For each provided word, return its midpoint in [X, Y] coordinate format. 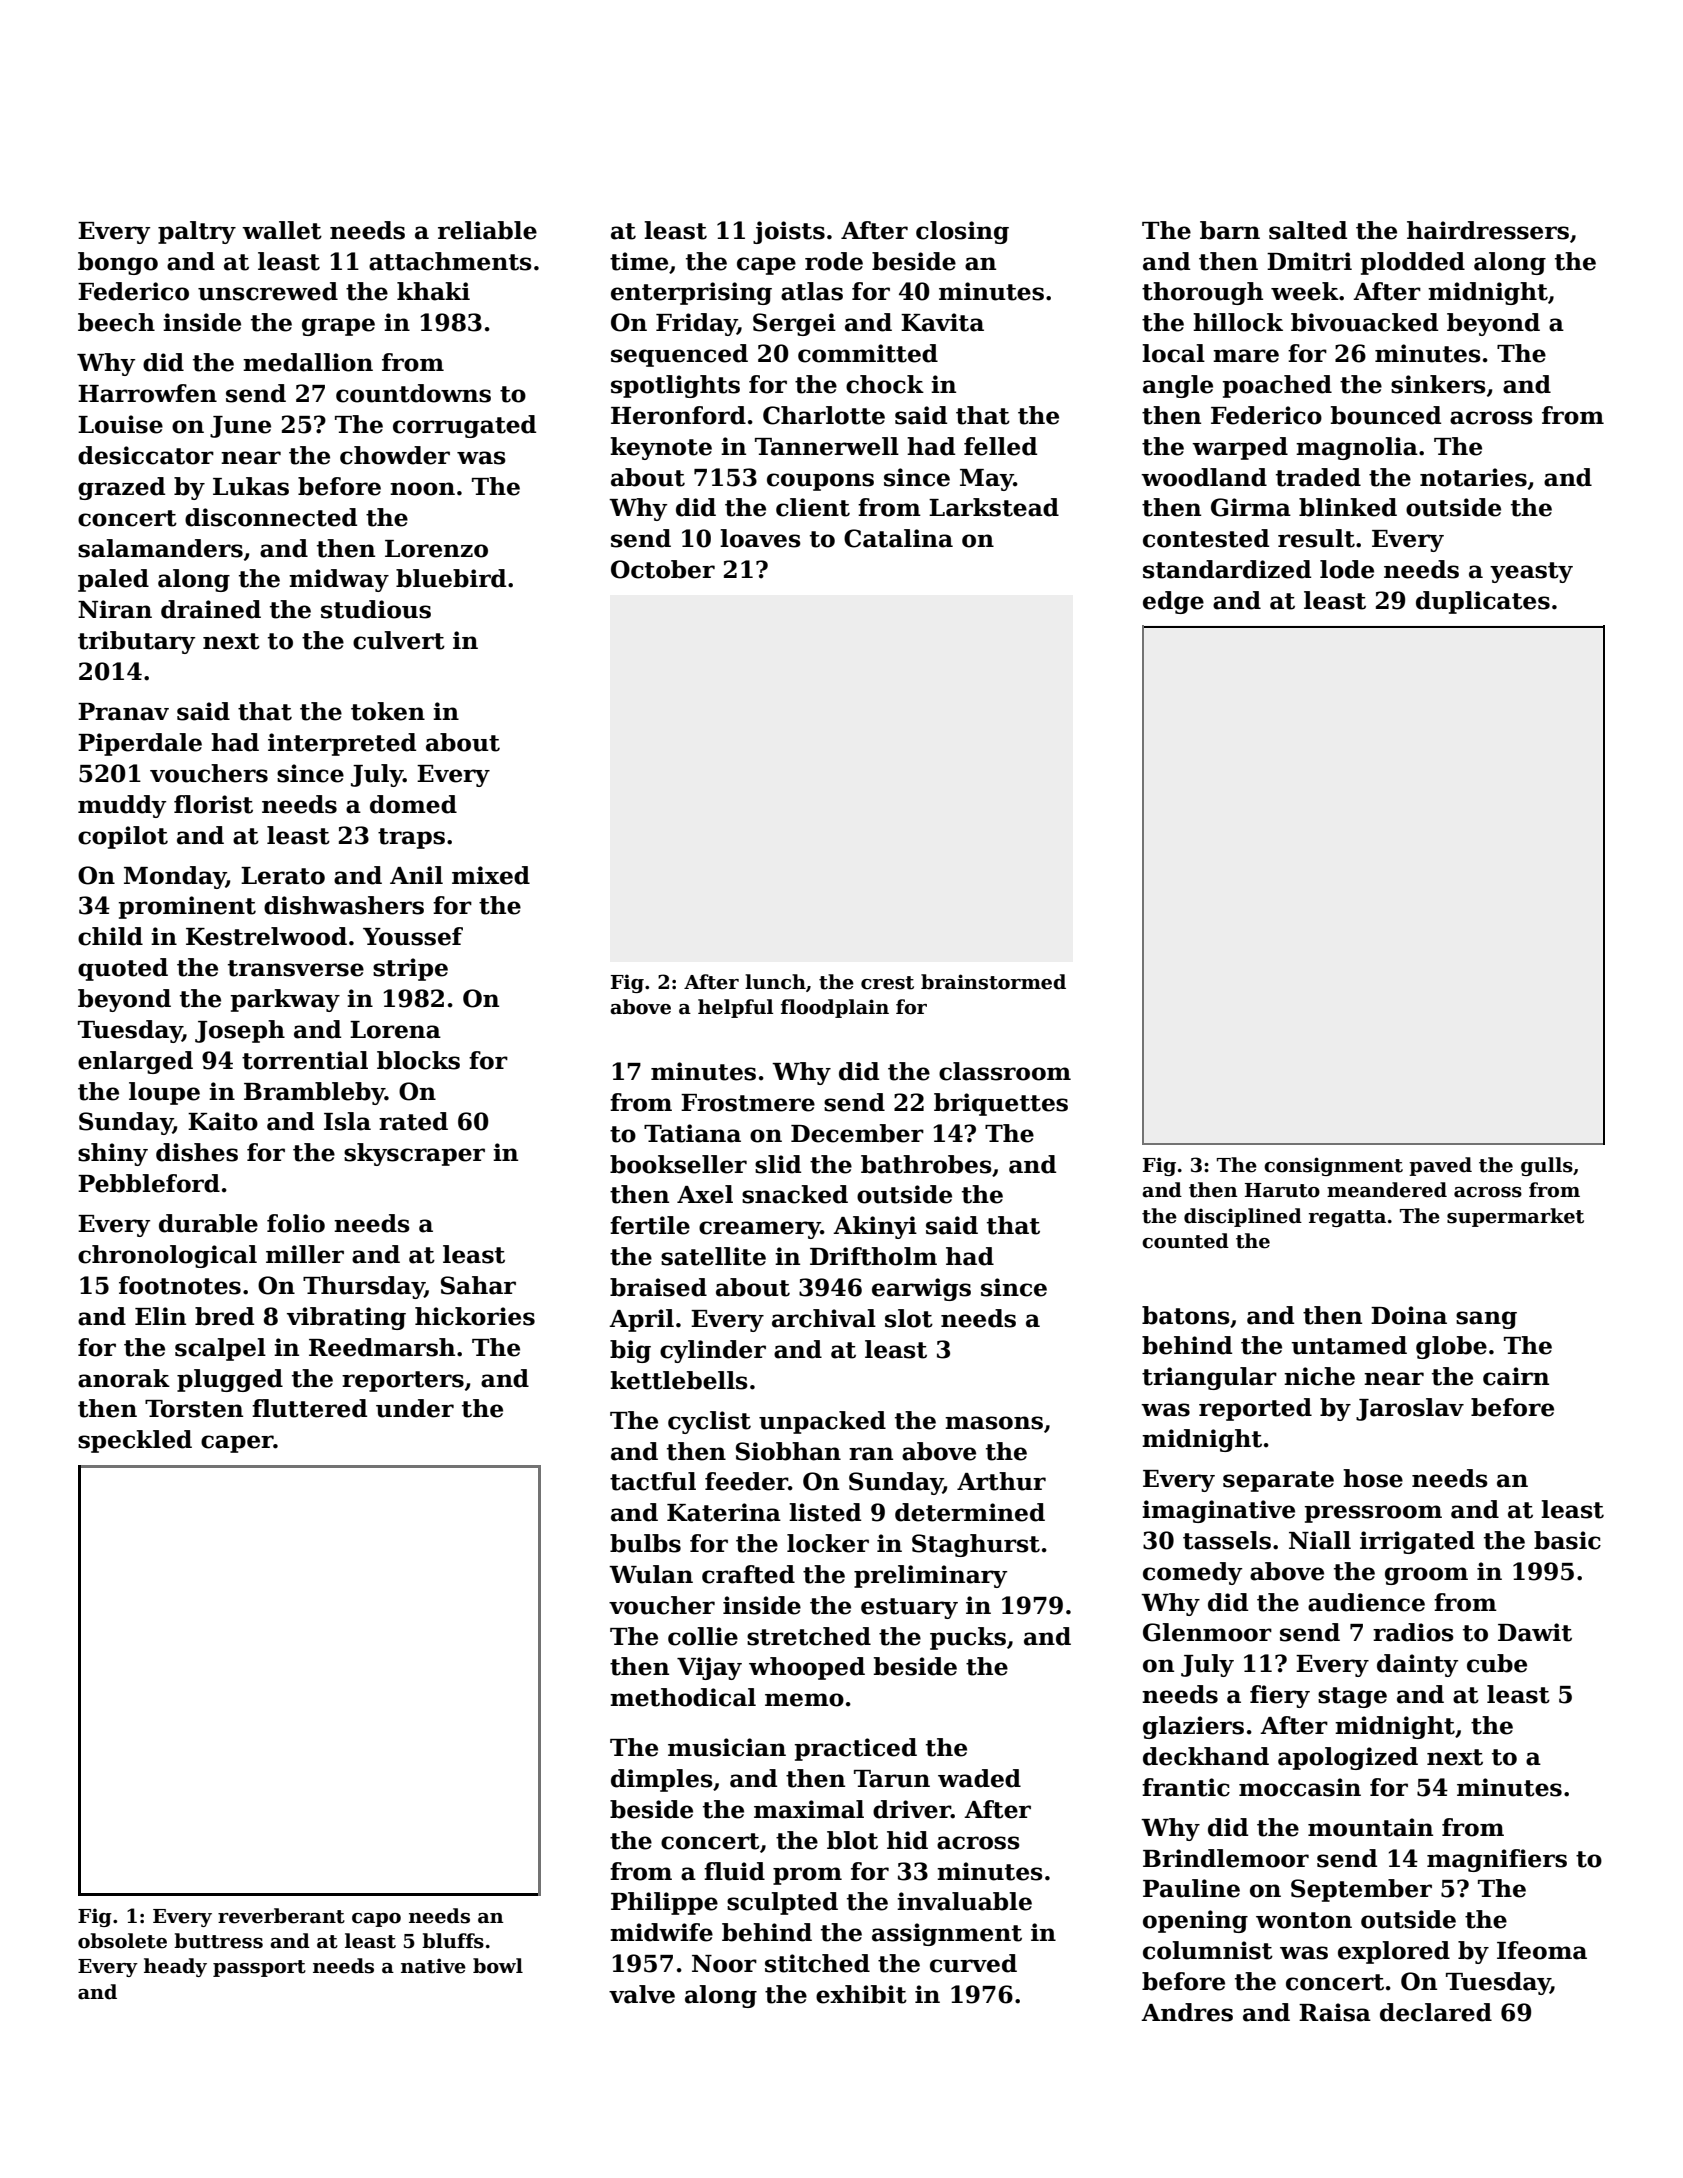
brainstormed [993, 982]
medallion [308, 362]
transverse [296, 968]
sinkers [1438, 384]
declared [1436, 2012]
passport [259, 1968]
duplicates [1483, 602]
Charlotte [824, 415]
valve [642, 1994]
